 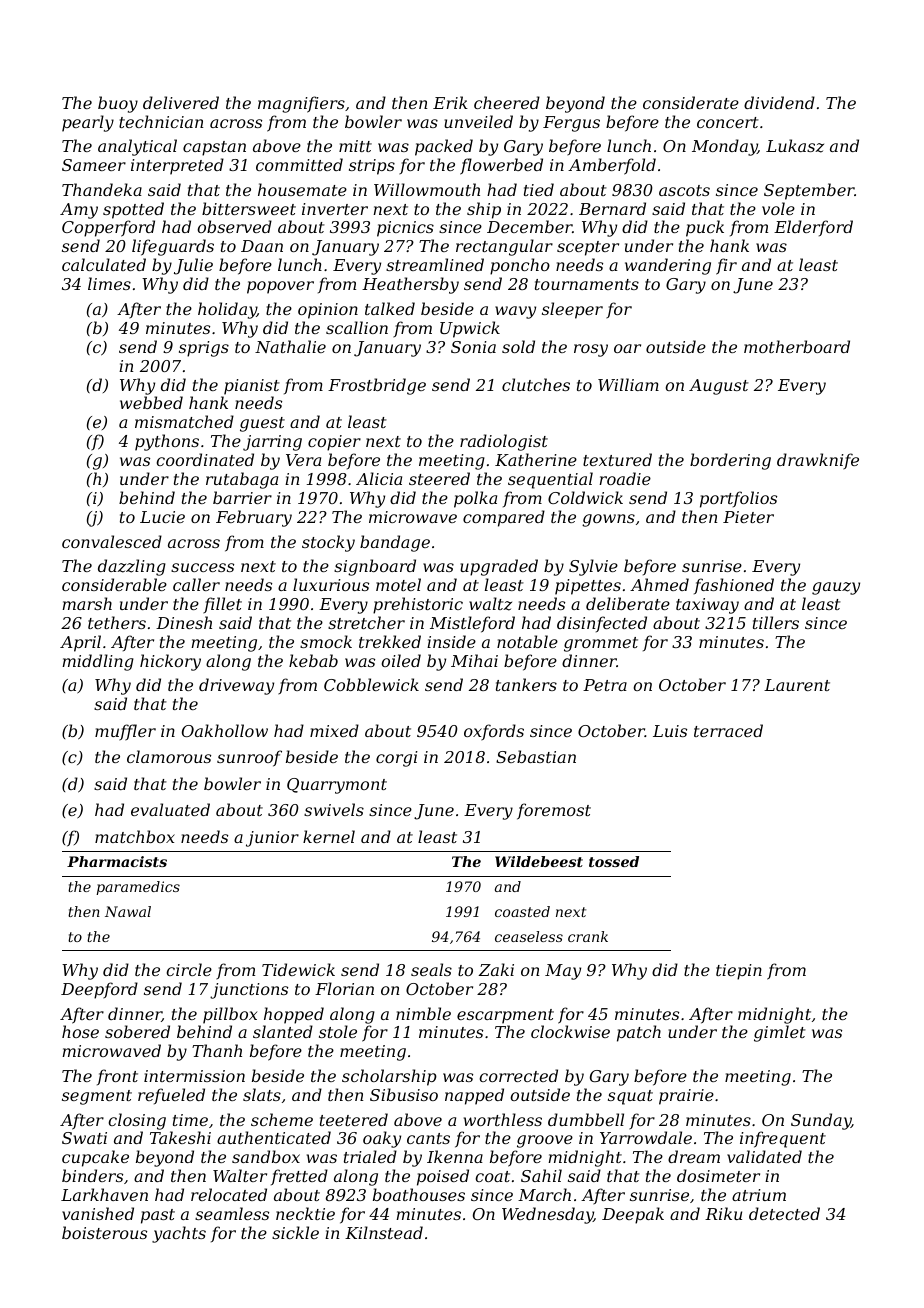 What do you see at coordinates (836, 588) in the screenshot?
I see `gauzy` at bounding box center [836, 588].
